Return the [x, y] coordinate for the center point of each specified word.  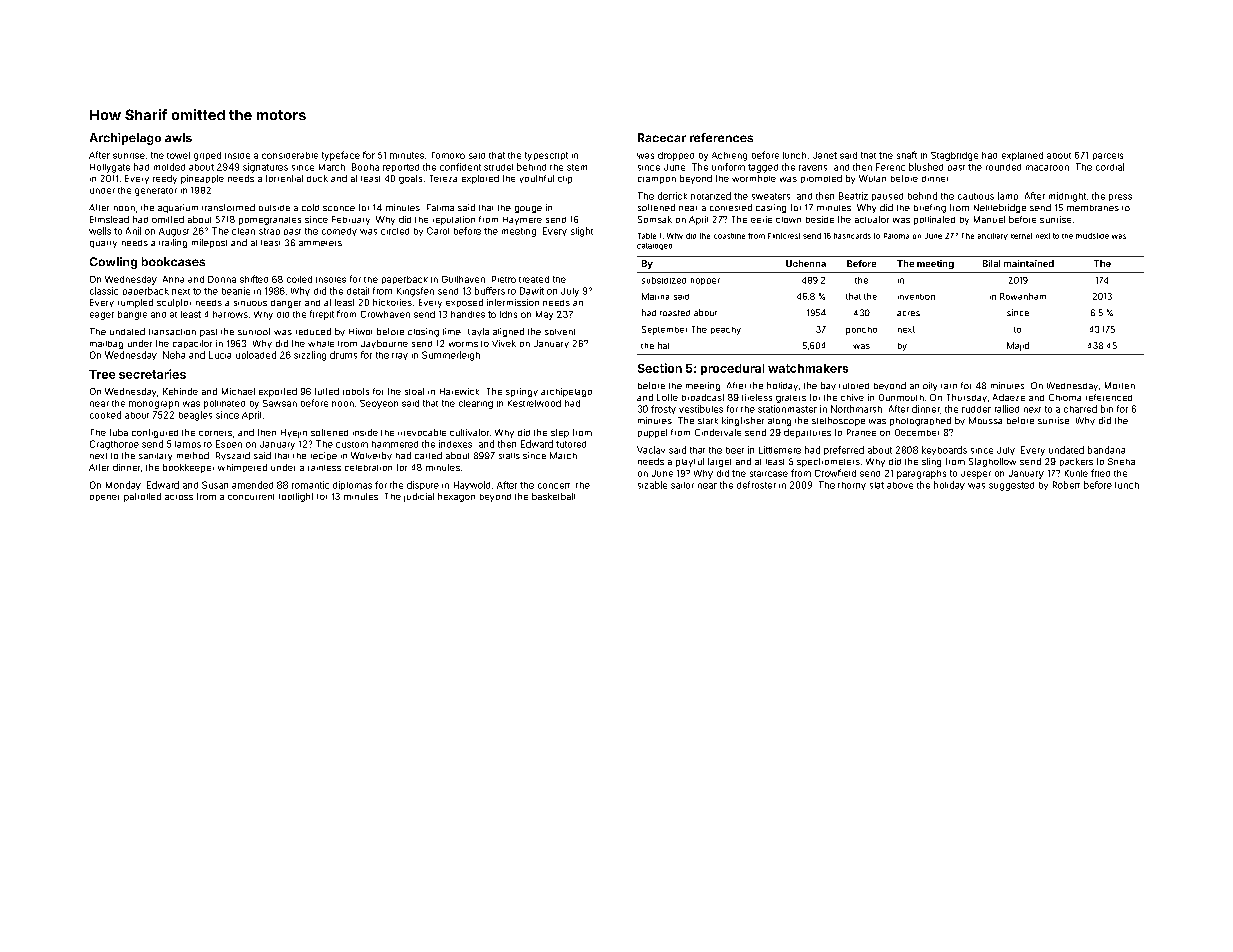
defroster [756, 485]
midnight [1067, 197]
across [179, 497]
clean [243, 231]
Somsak [655, 219]
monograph [154, 405]
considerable [290, 155]
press [1120, 197]
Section [660, 368]
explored [480, 179]
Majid [1018, 346]
